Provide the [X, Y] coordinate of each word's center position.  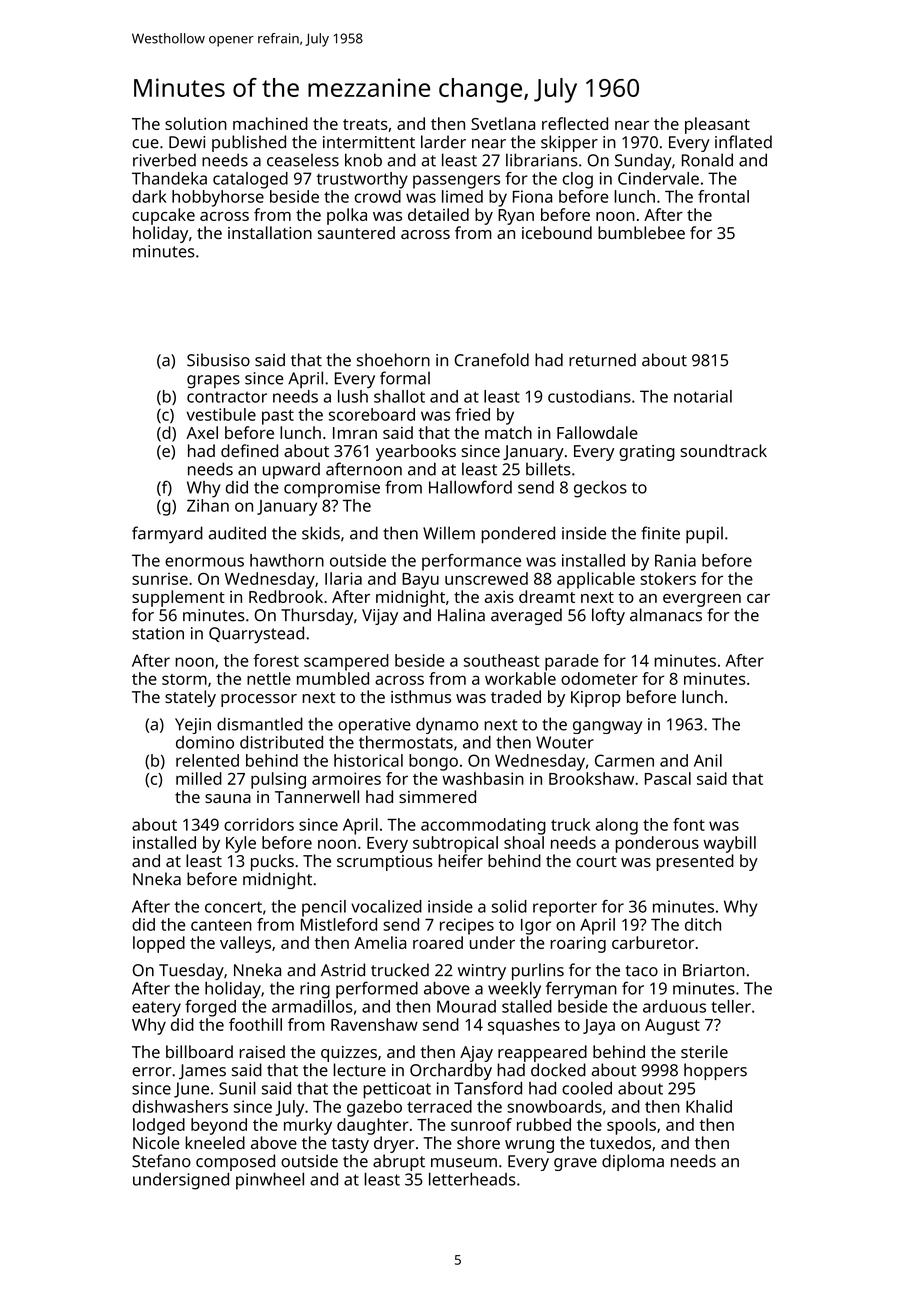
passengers [456, 182]
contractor [227, 397]
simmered [437, 796]
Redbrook [286, 596]
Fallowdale [597, 432]
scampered [346, 662]
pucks [272, 862]
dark [149, 196]
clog [578, 180]
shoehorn [393, 360]
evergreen [702, 600]
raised [262, 1051]
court [596, 861]
